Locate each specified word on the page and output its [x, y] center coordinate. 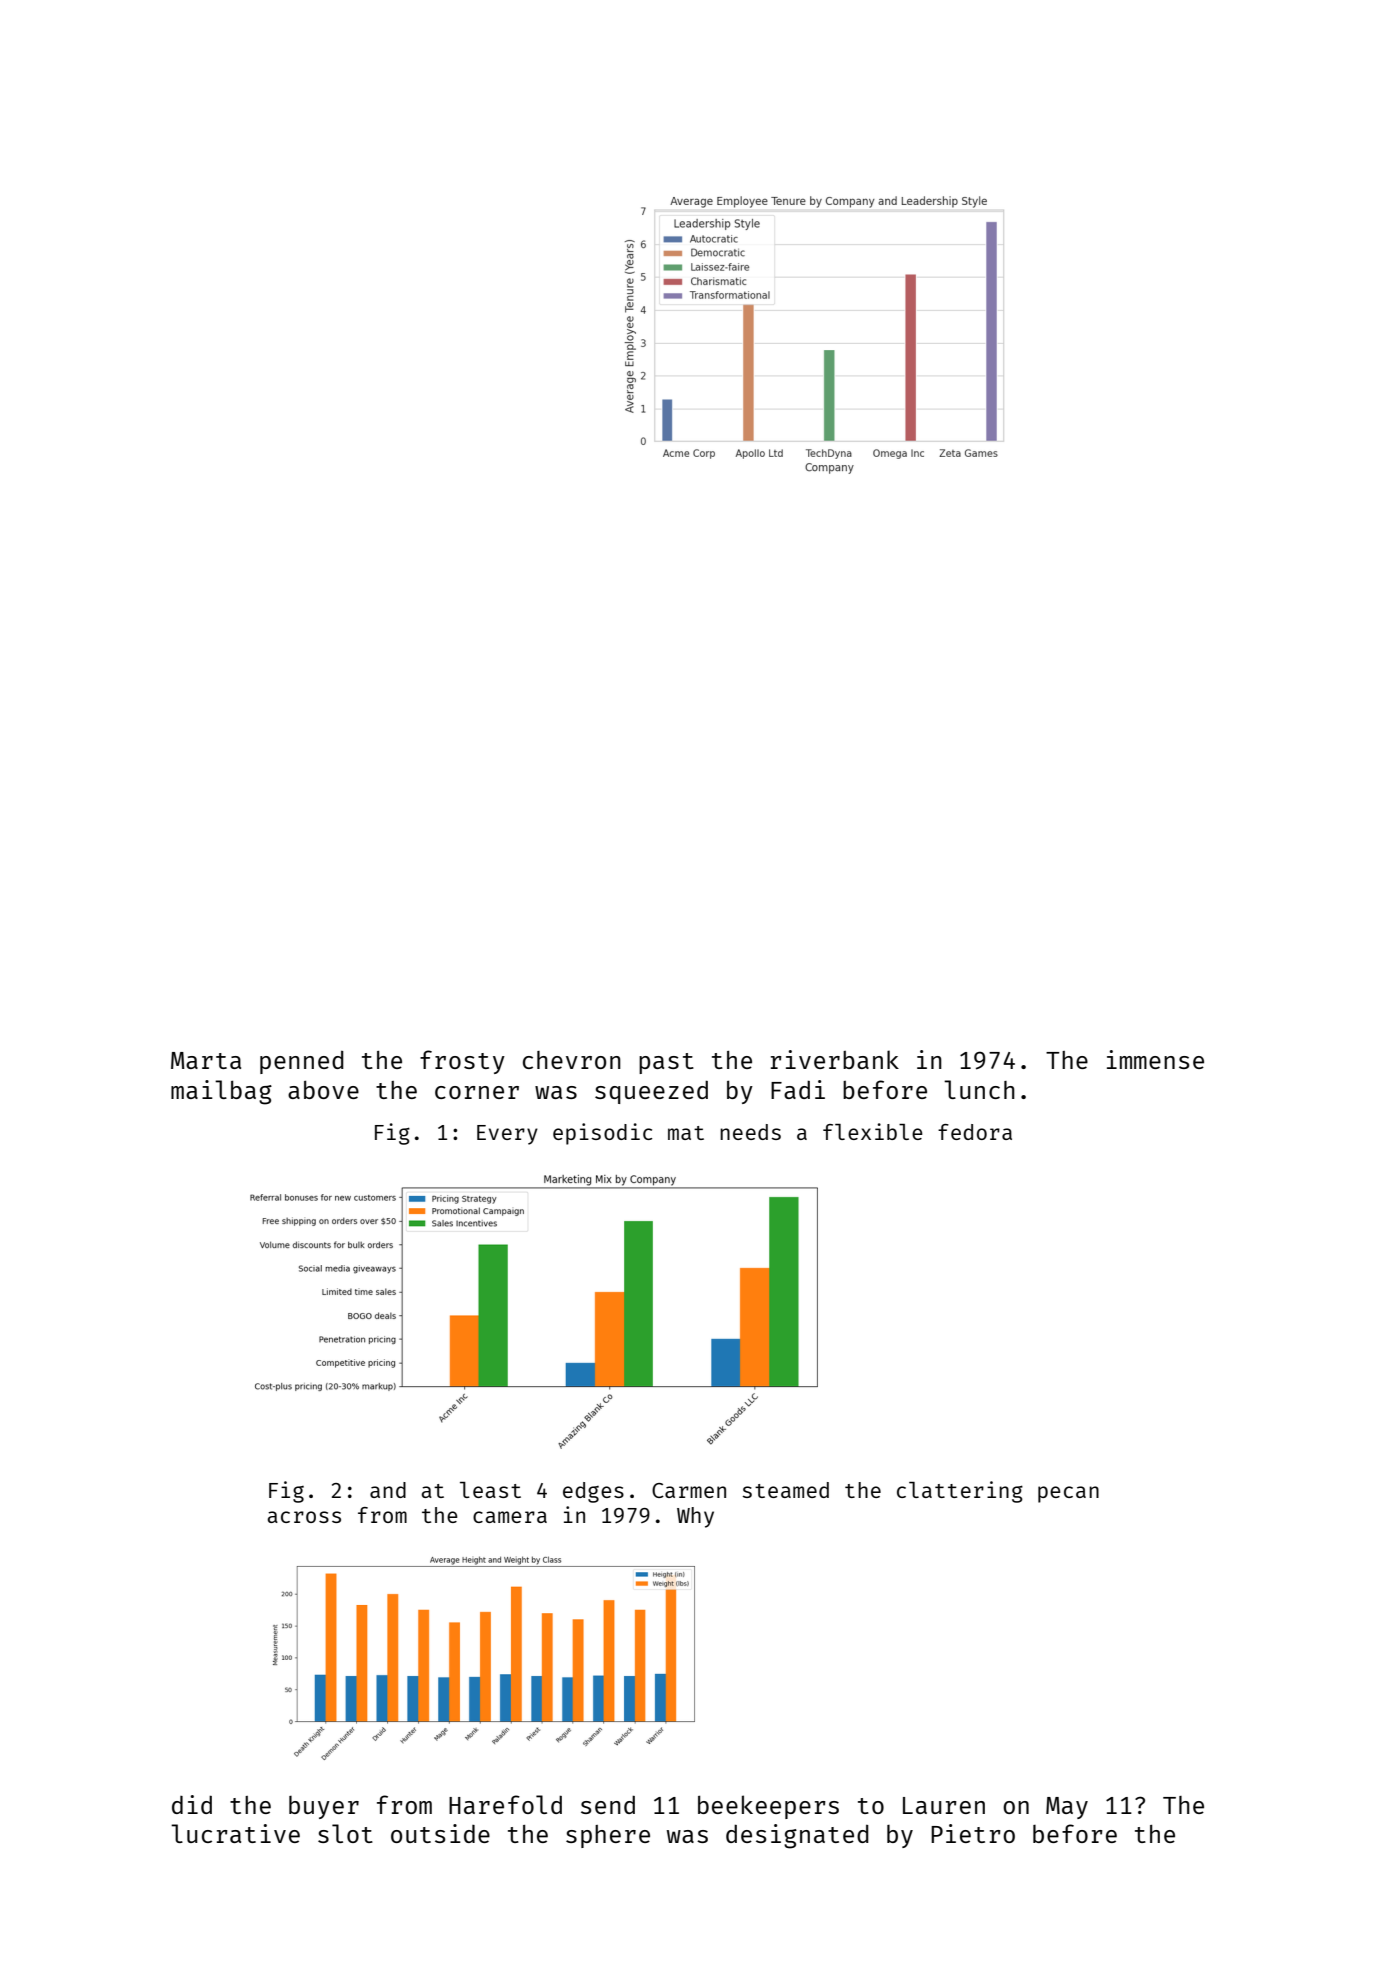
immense [1155, 1059]
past [666, 1063]
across [304, 1517]
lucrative [235, 1833]
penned [302, 1062]
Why [695, 1517]
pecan [1068, 1494]
